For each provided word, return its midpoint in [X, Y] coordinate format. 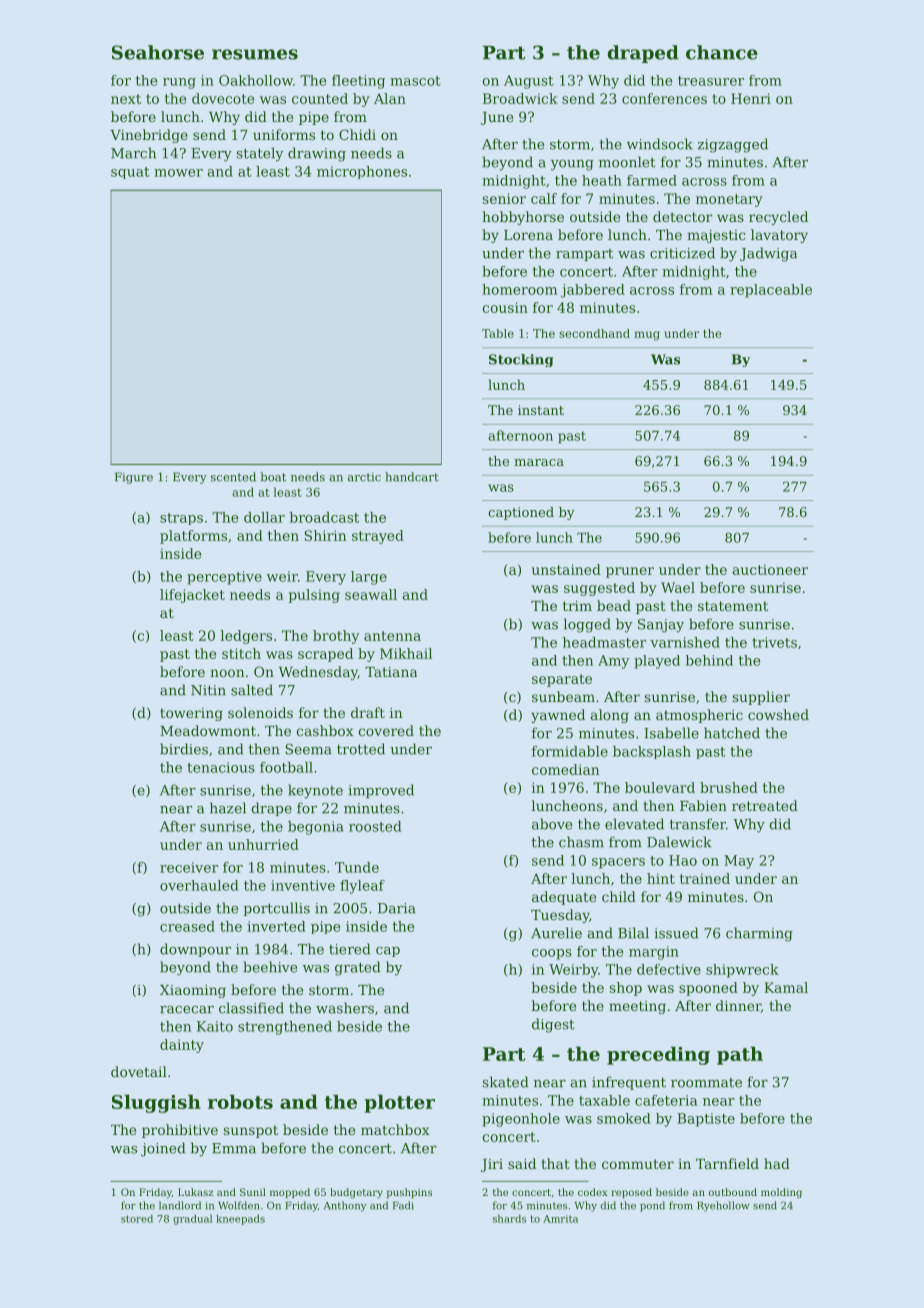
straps [181, 519]
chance [722, 52]
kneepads [240, 1219]
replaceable [771, 291]
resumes [255, 54]
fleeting [358, 82]
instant [541, 410]
